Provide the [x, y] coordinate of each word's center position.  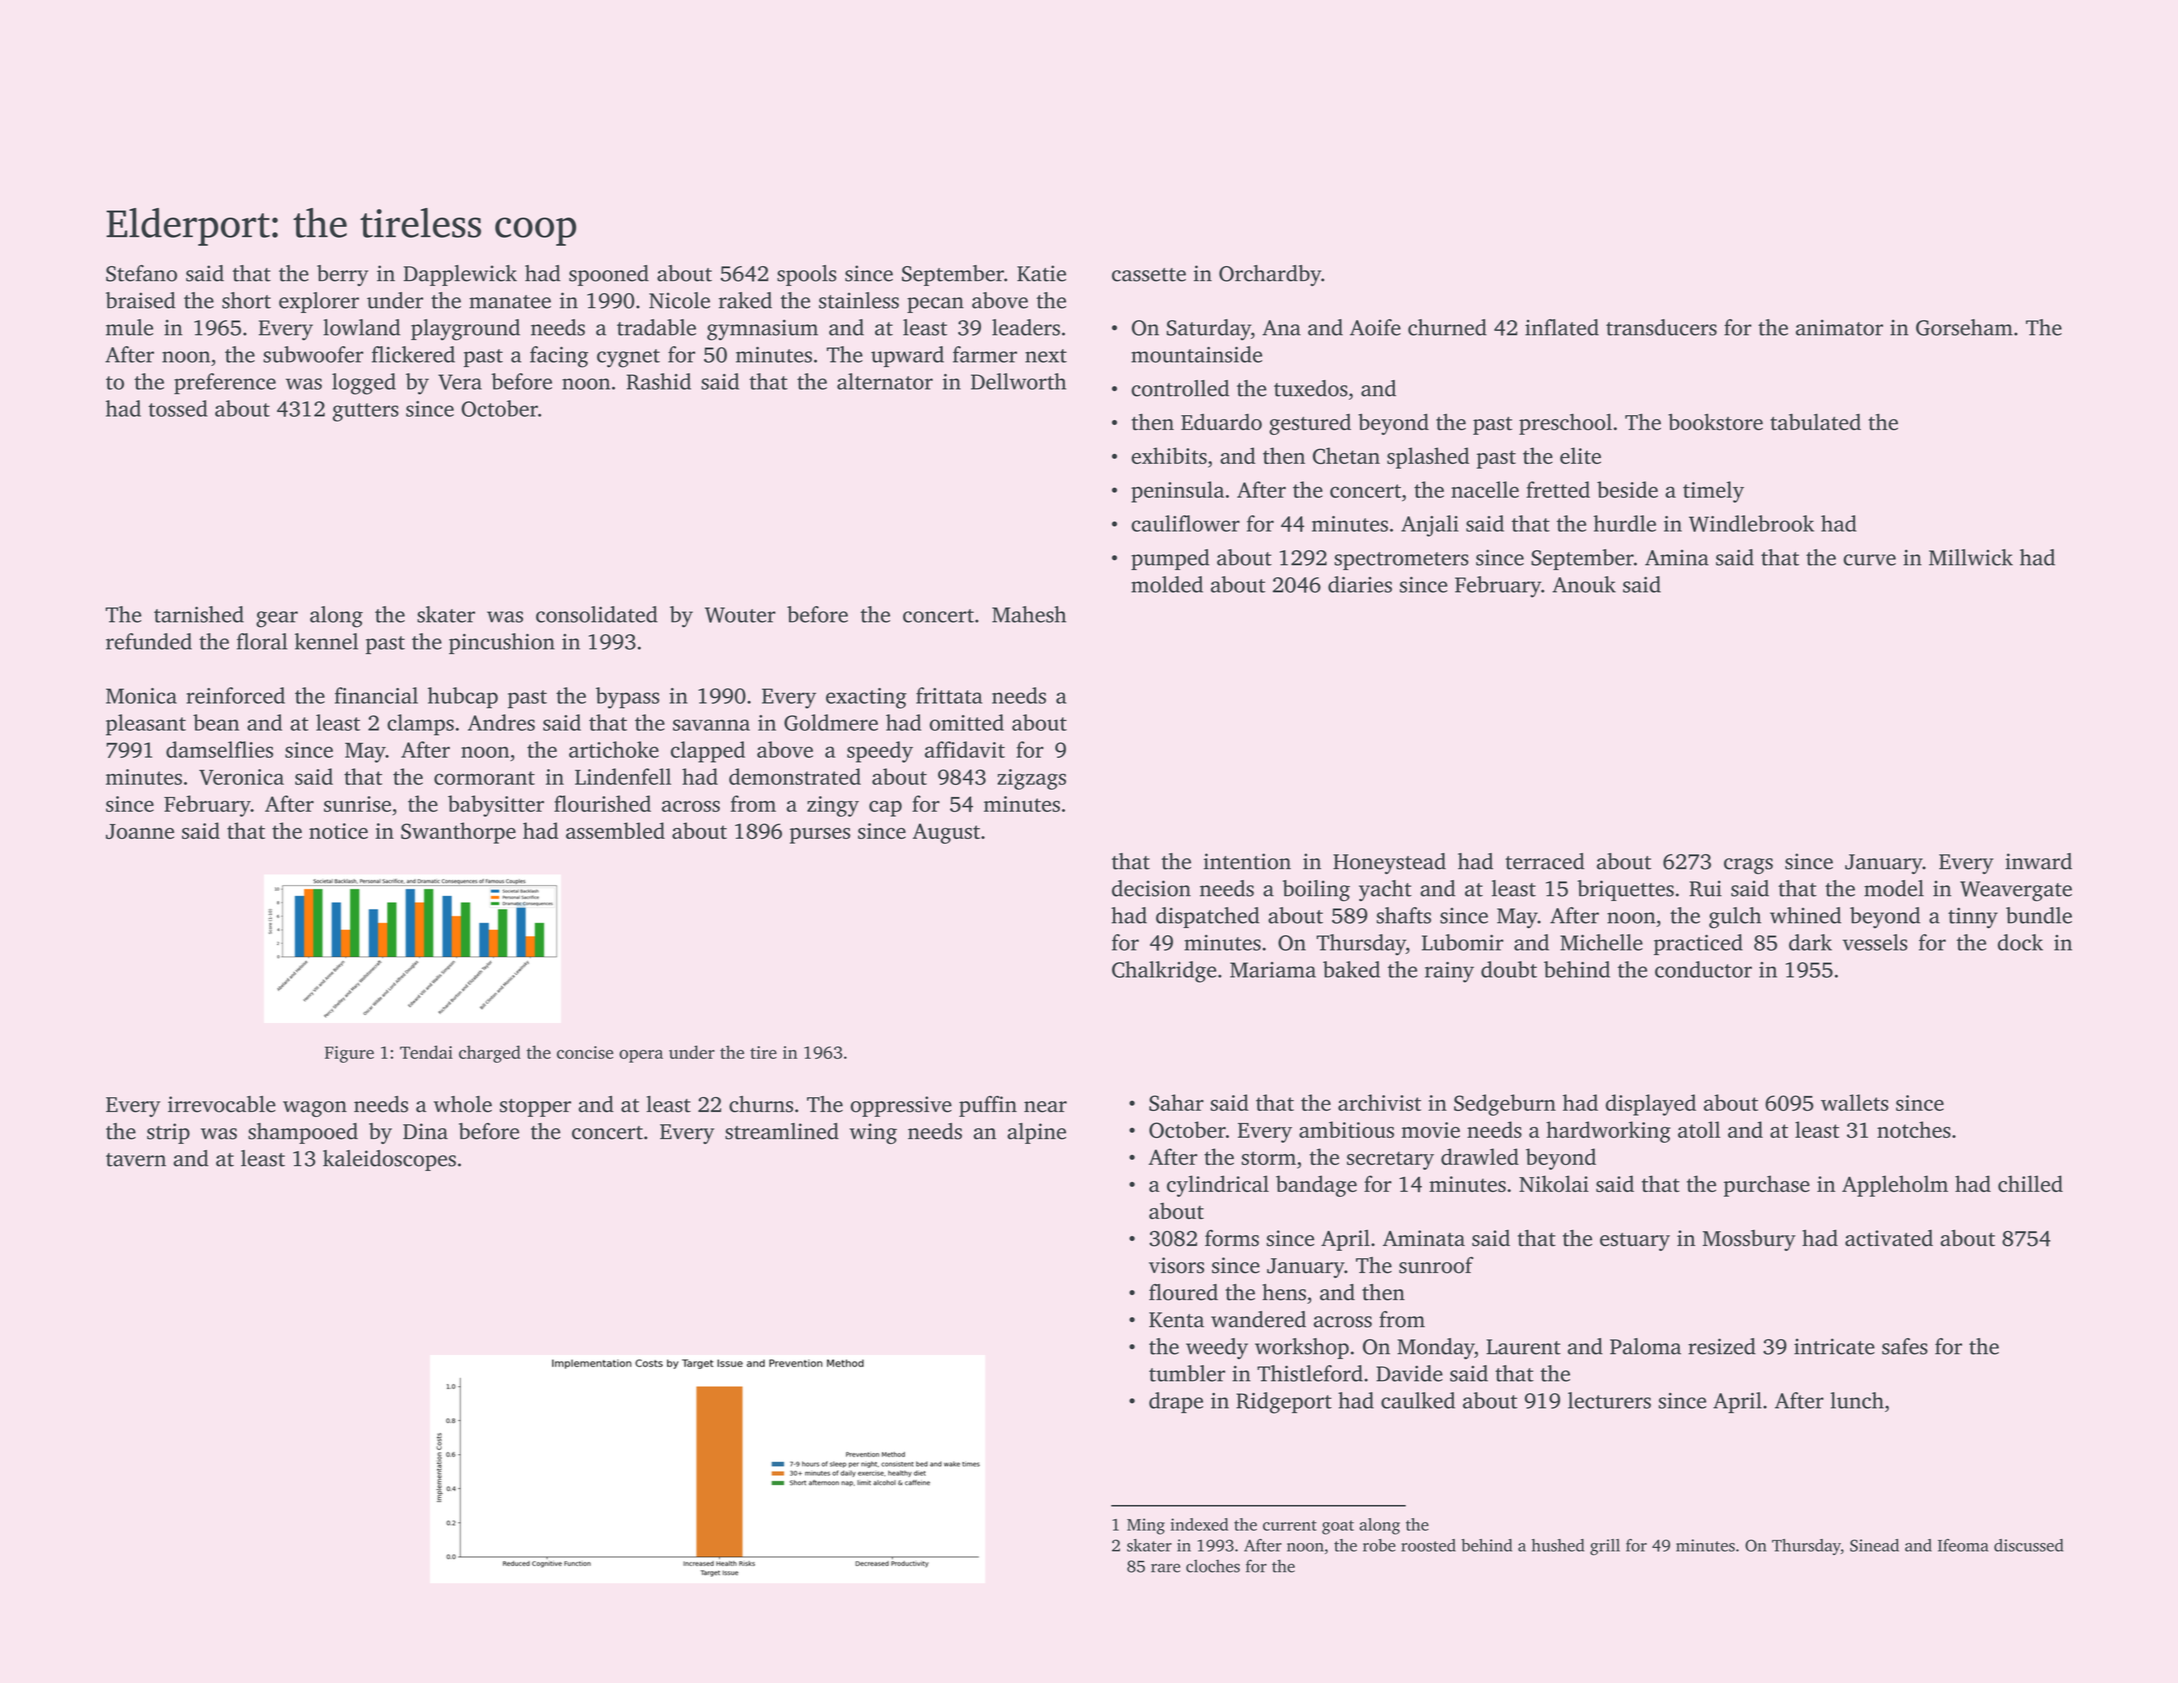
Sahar [1176, 1102]
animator [1839, 327]
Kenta [1176, 1320]
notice [338, 831]
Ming [1146, 1526]
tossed [178, 408]
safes [1905, 1346]
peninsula [1177, 492]
